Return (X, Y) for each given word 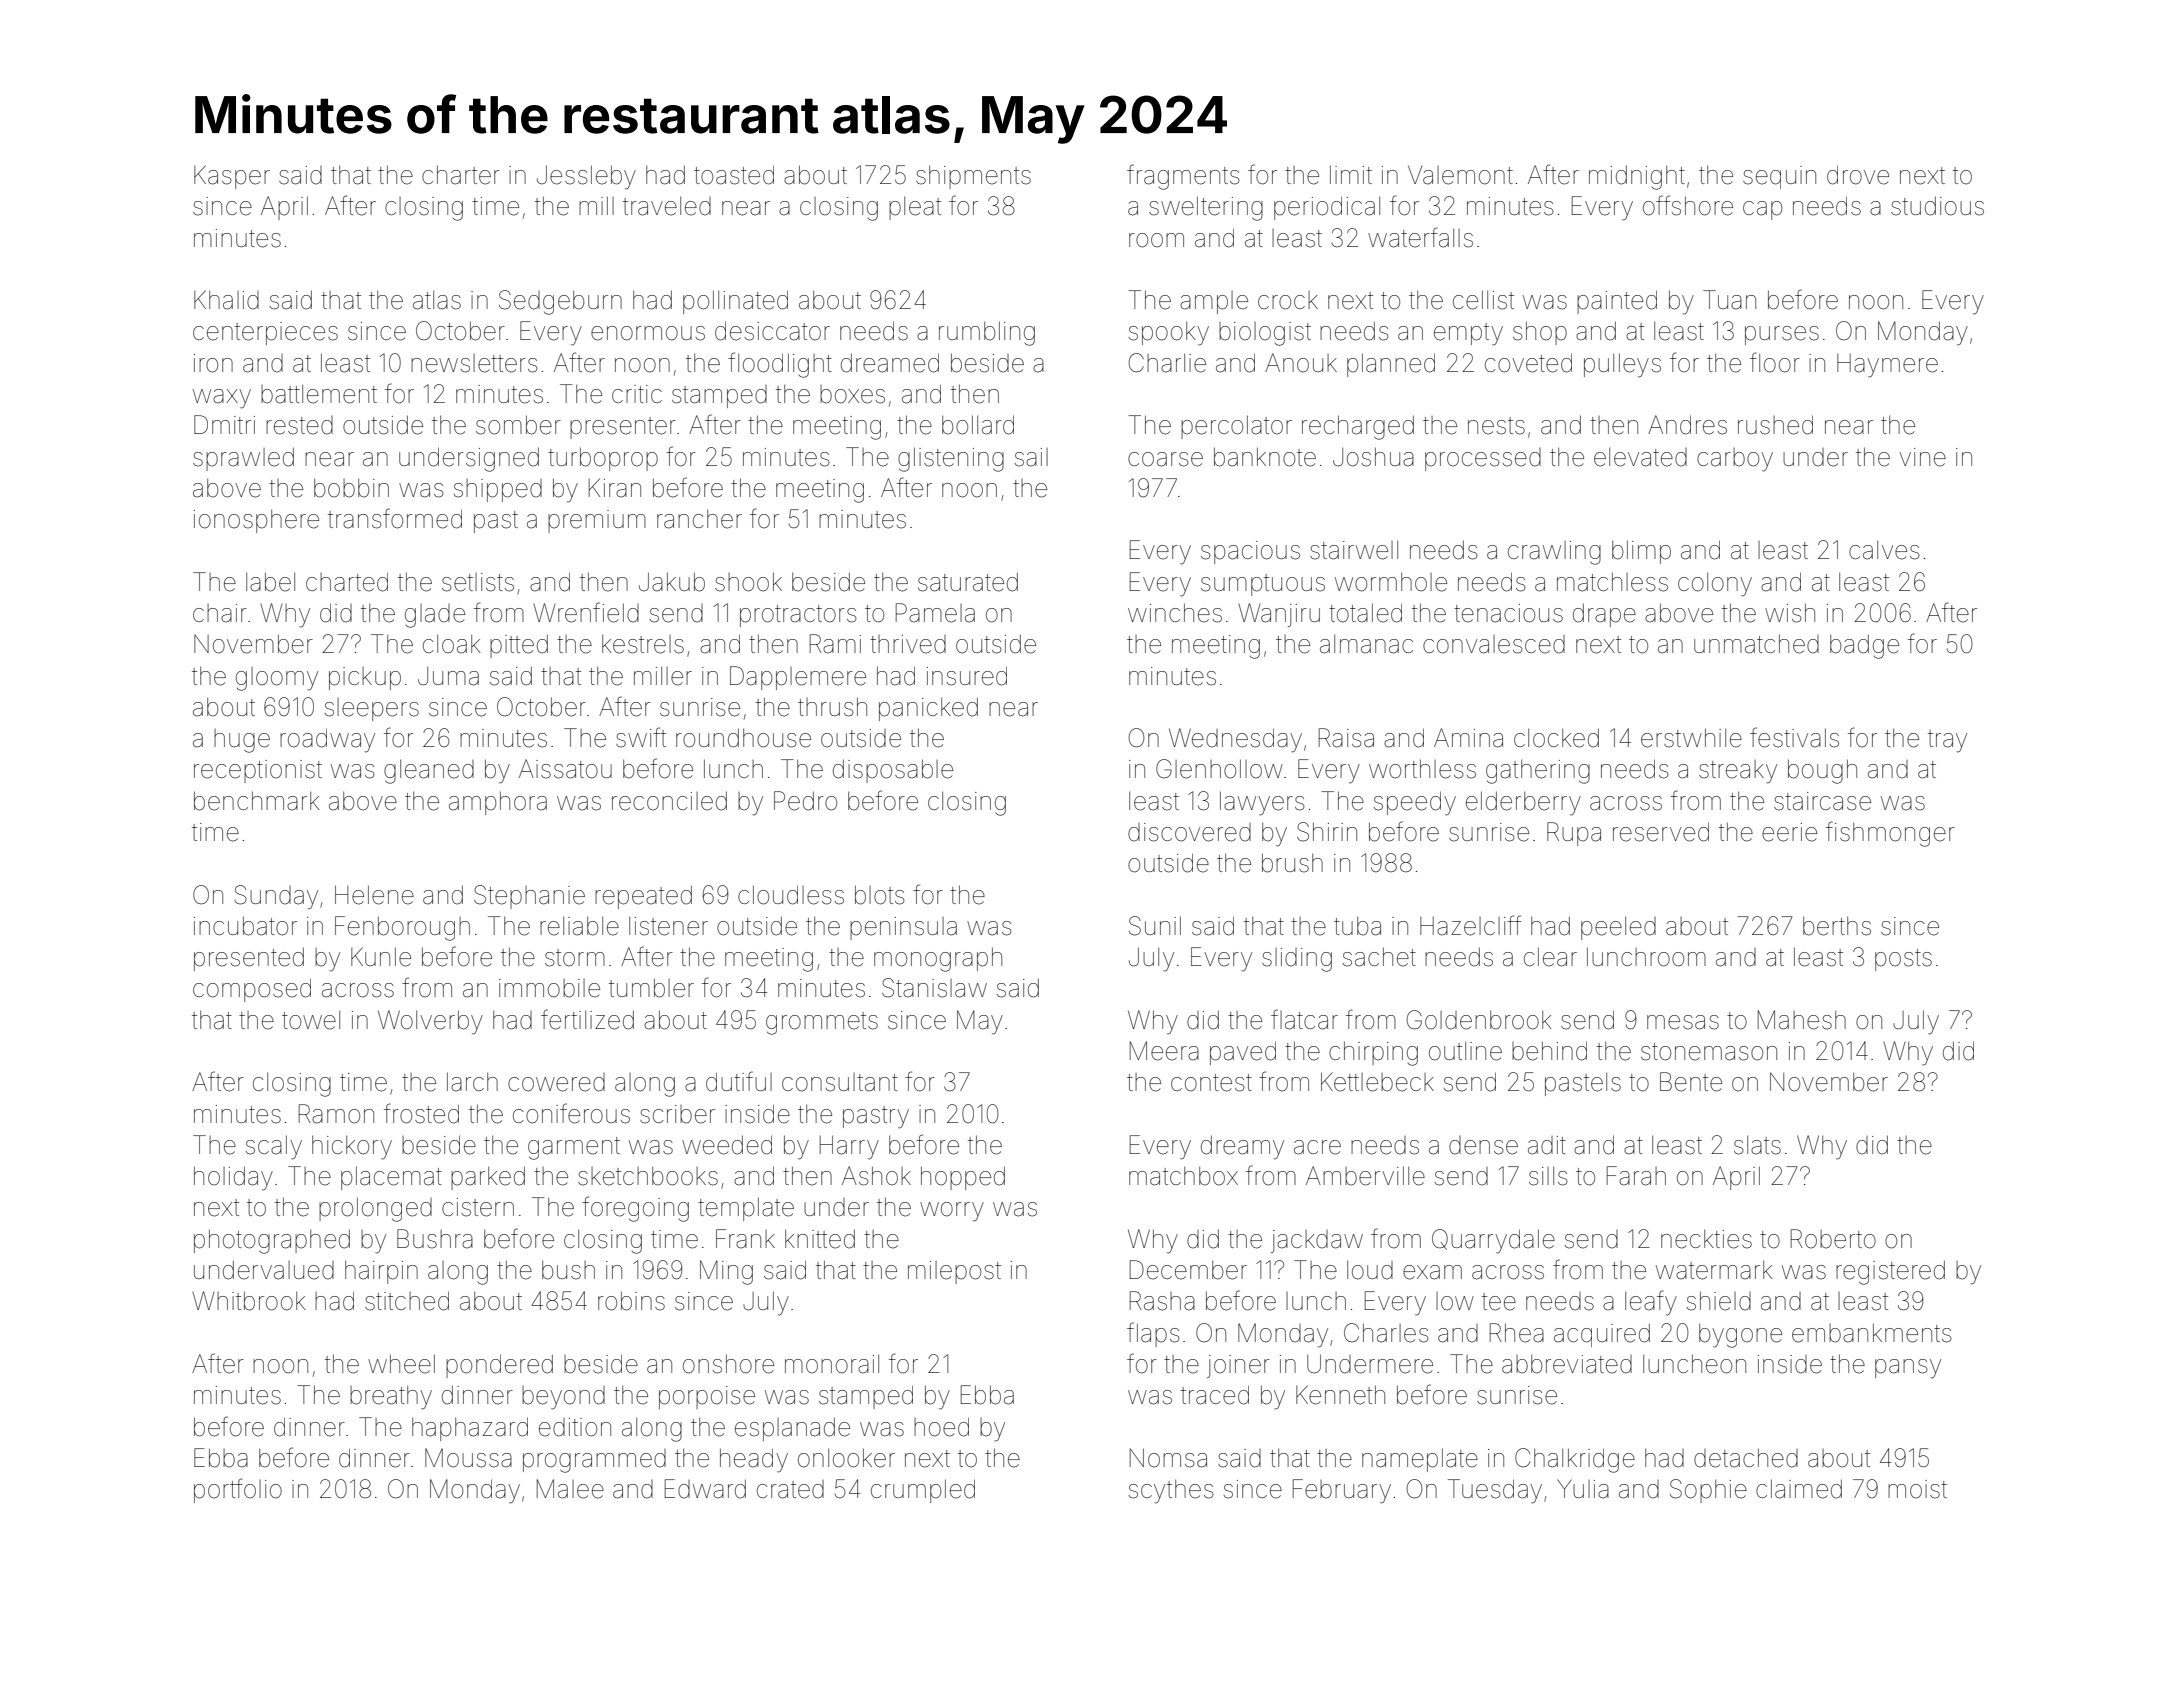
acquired (1602, 1335)
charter (461, 175)
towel (311, 1020)
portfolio (238, 1490)
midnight (1637, 177)
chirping (1373, 1053)
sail (1031, 457)
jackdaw (1317, 1241)
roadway (327, 740)
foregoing (635, 1209)
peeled (1618, 928)
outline (1465, 1051)
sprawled (243, 459)
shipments (973, 177)
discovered (1189, 832)
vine (1922, 457)
